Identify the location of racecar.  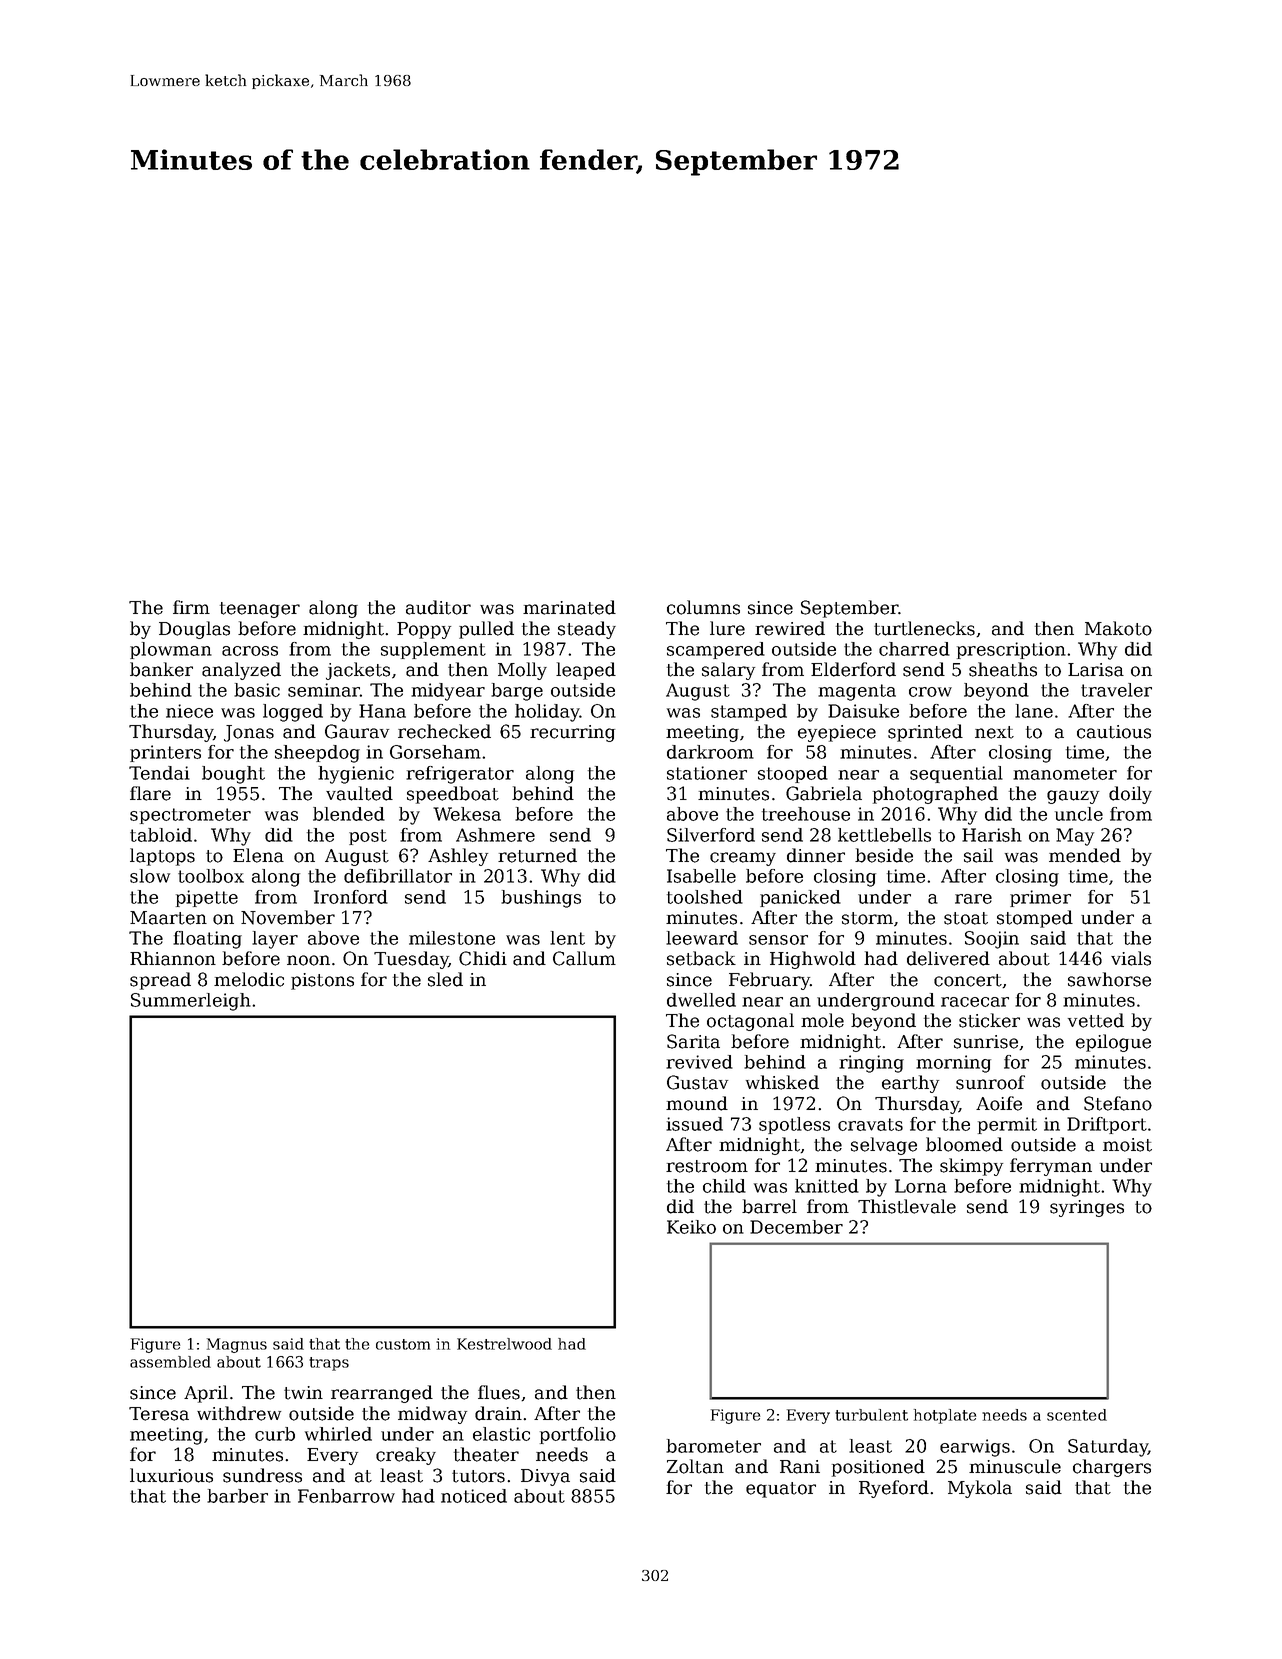
(975, 1002).
